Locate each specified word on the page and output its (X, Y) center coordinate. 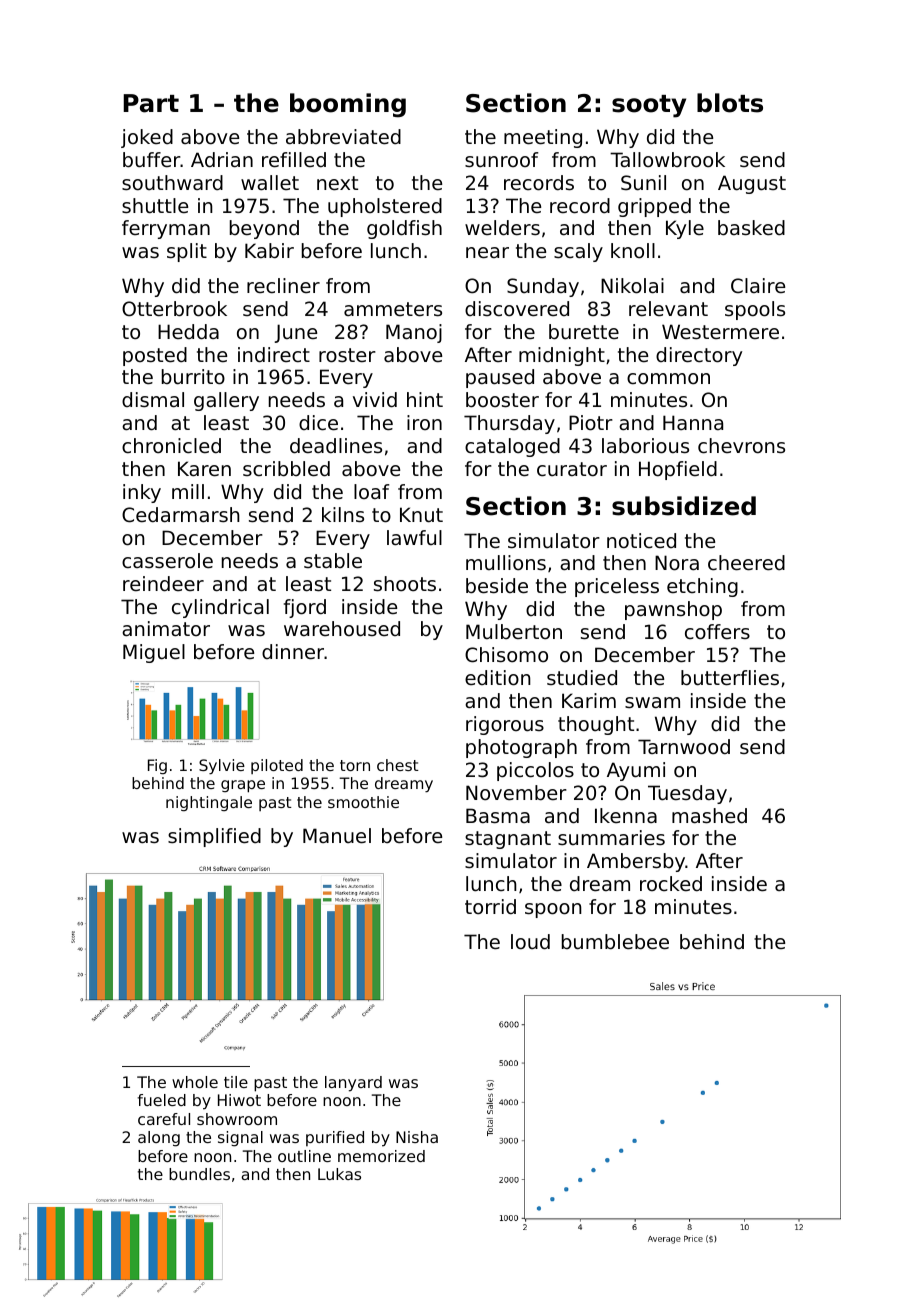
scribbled (286, 469)
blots (730, 103)
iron (424, 422)
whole (195, 1082)
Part (151, 103)
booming (348, 105)
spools (755, 310)
